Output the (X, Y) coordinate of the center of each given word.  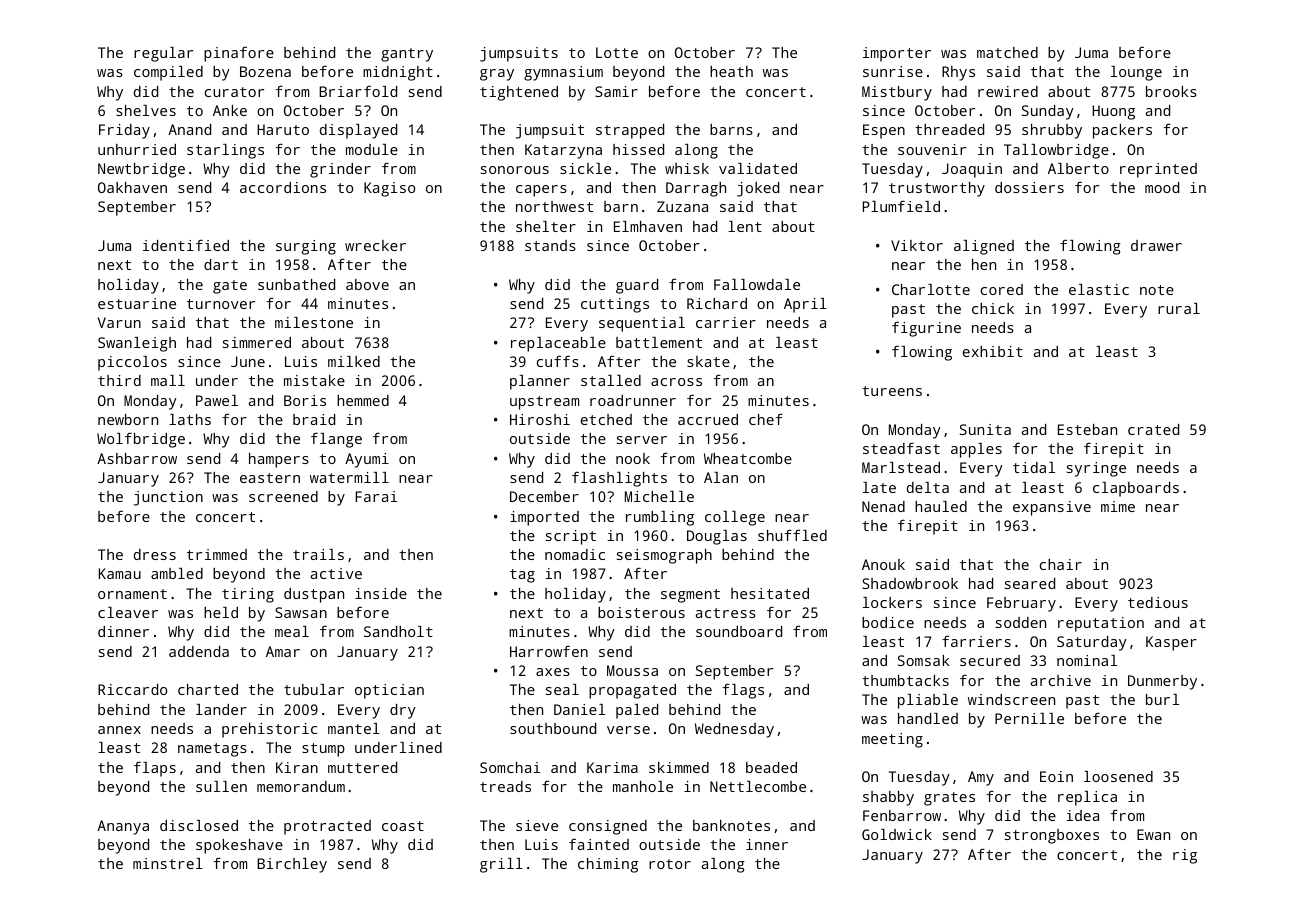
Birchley (292, 865)
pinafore (239, 54)
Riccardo (132, 689)
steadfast (901, 448)
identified (186, 245)
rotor (670, 864)
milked (354, 361)
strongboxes (1052, 836)
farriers (976, 641)
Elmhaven (648, 226)
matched (1007, 52)
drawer (1156, 245)
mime (1118, 506)
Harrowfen (549, 651)
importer (897, 54)
